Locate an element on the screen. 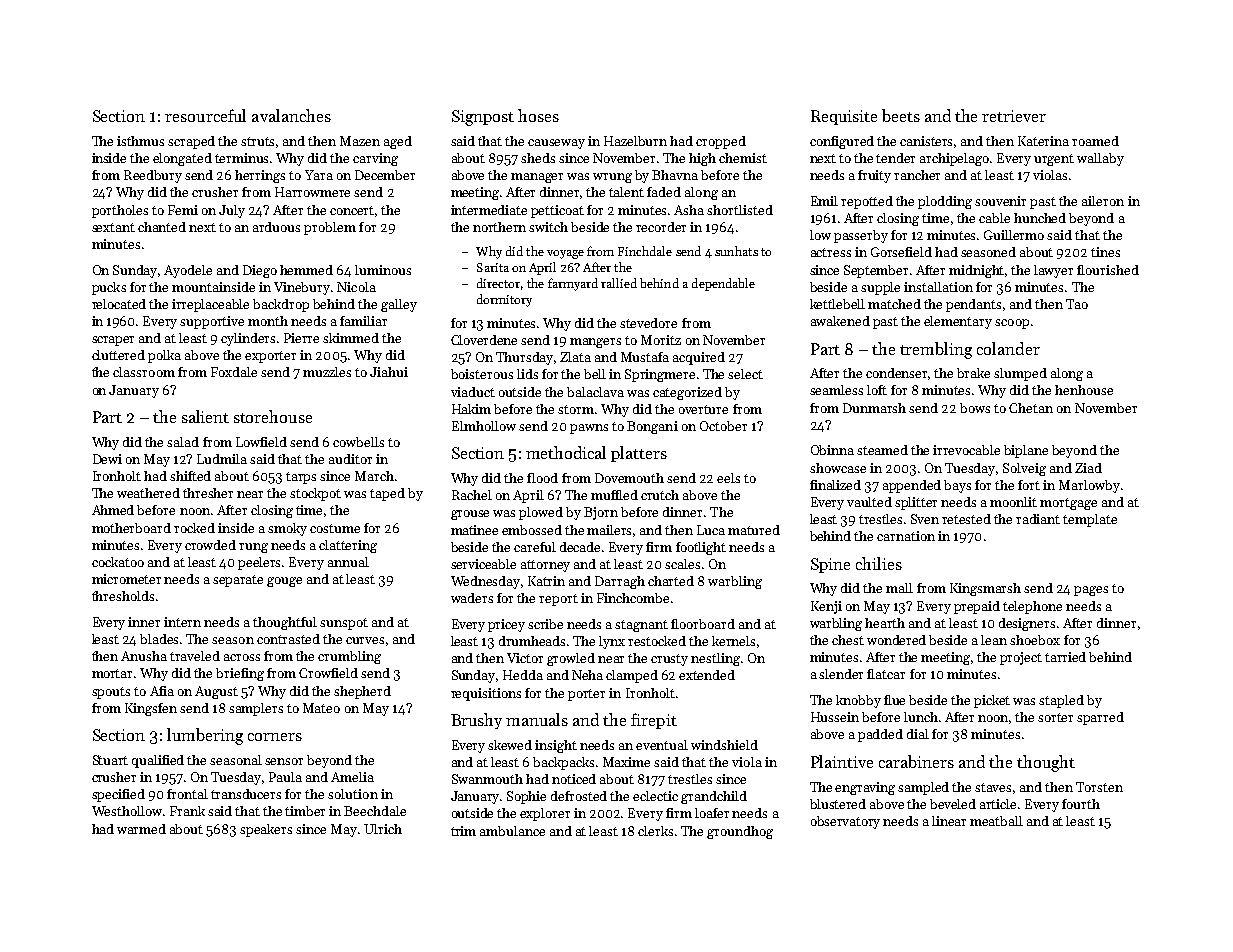  cockatoo is located at coordinates (118, 562).
